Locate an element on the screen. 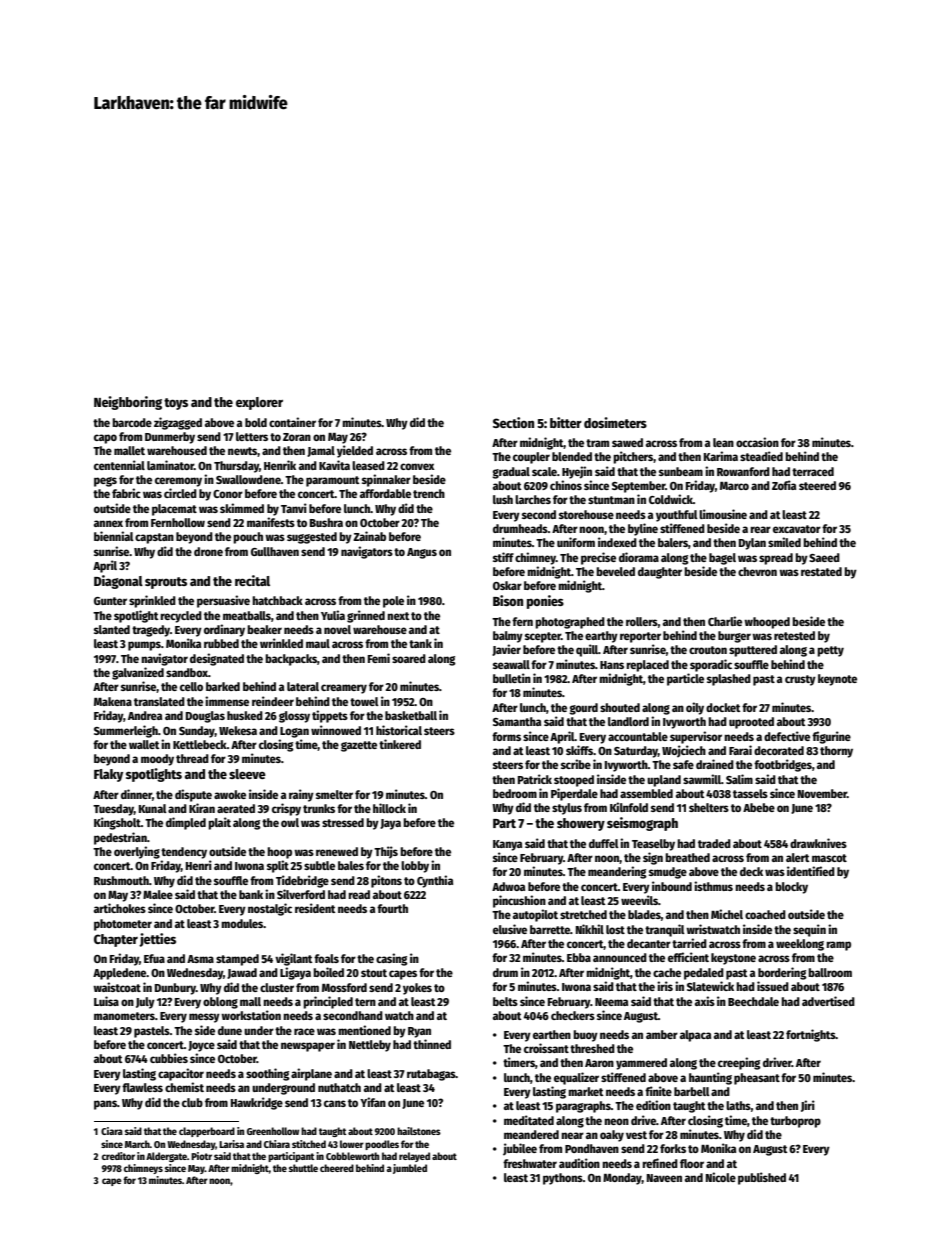 The width and height of the screenshot is (952, 1233). dosimeters is located at coordinates (615, 422).
